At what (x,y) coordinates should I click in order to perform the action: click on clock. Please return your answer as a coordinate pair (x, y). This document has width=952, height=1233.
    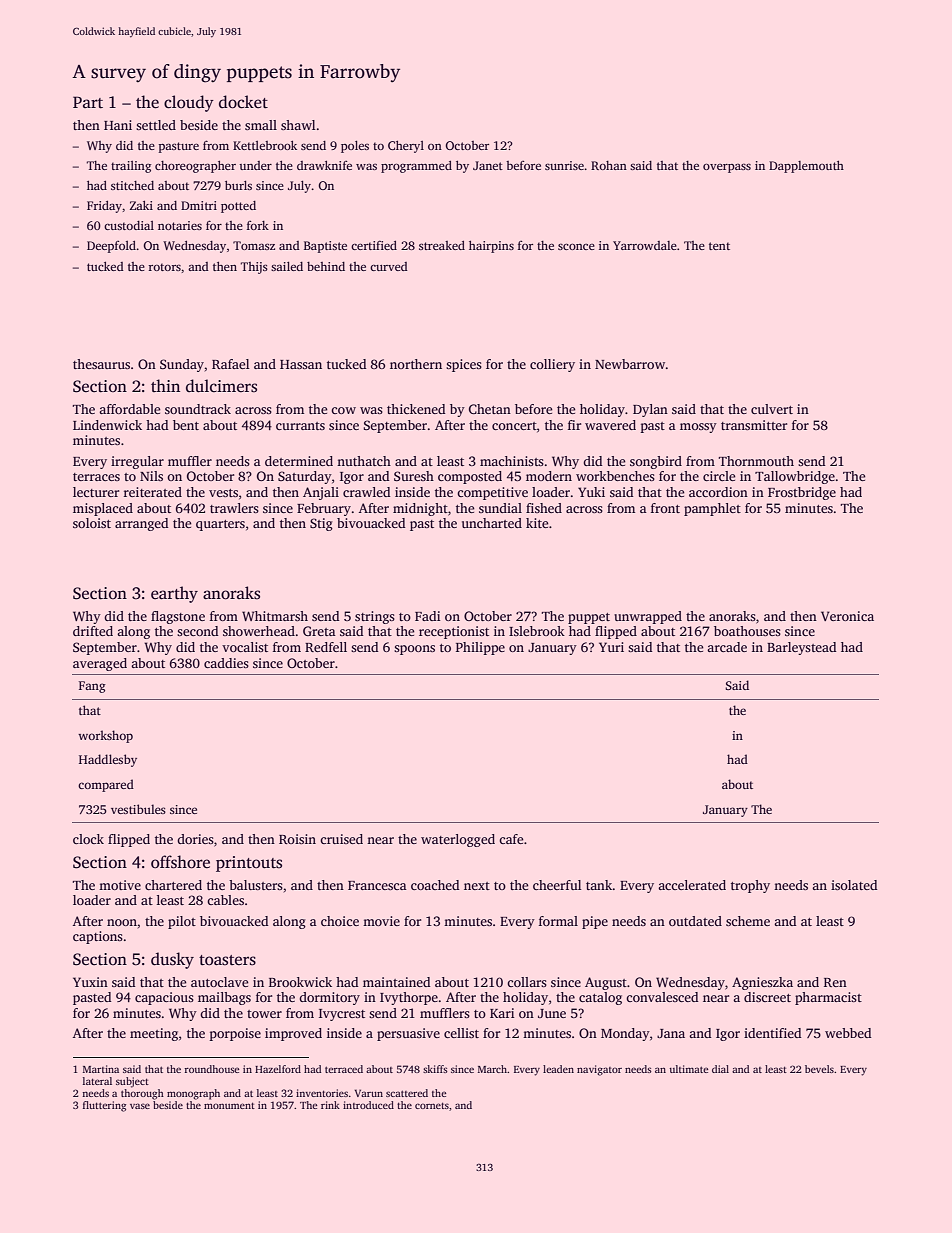
    Looking at the image, I should click on (88, 839).
